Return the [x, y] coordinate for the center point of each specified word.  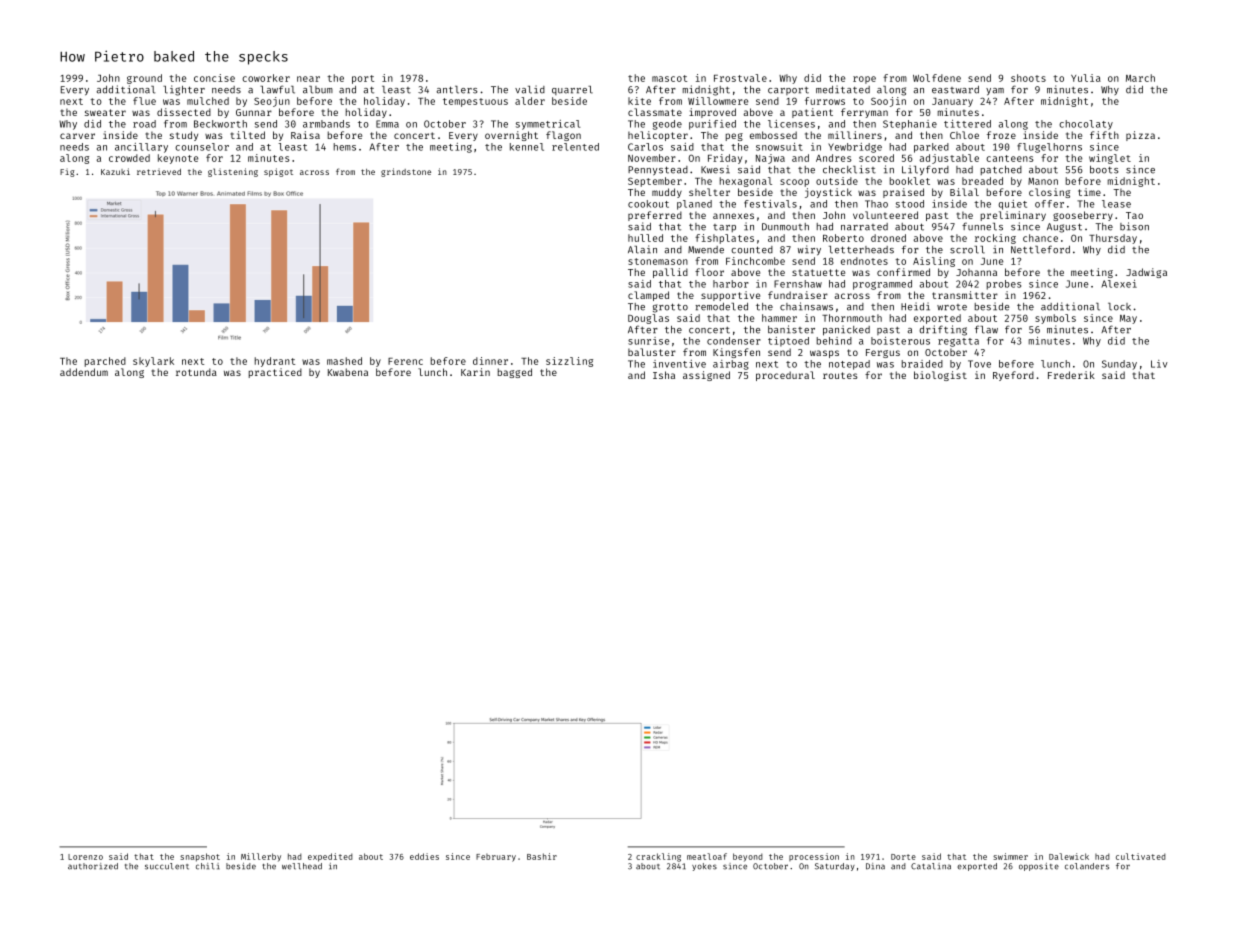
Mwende [706, 250]
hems [345, 147]
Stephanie [910, 125]
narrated [864, 227]
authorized [93, 866]
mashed [344, 361]
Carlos [645, 147]
